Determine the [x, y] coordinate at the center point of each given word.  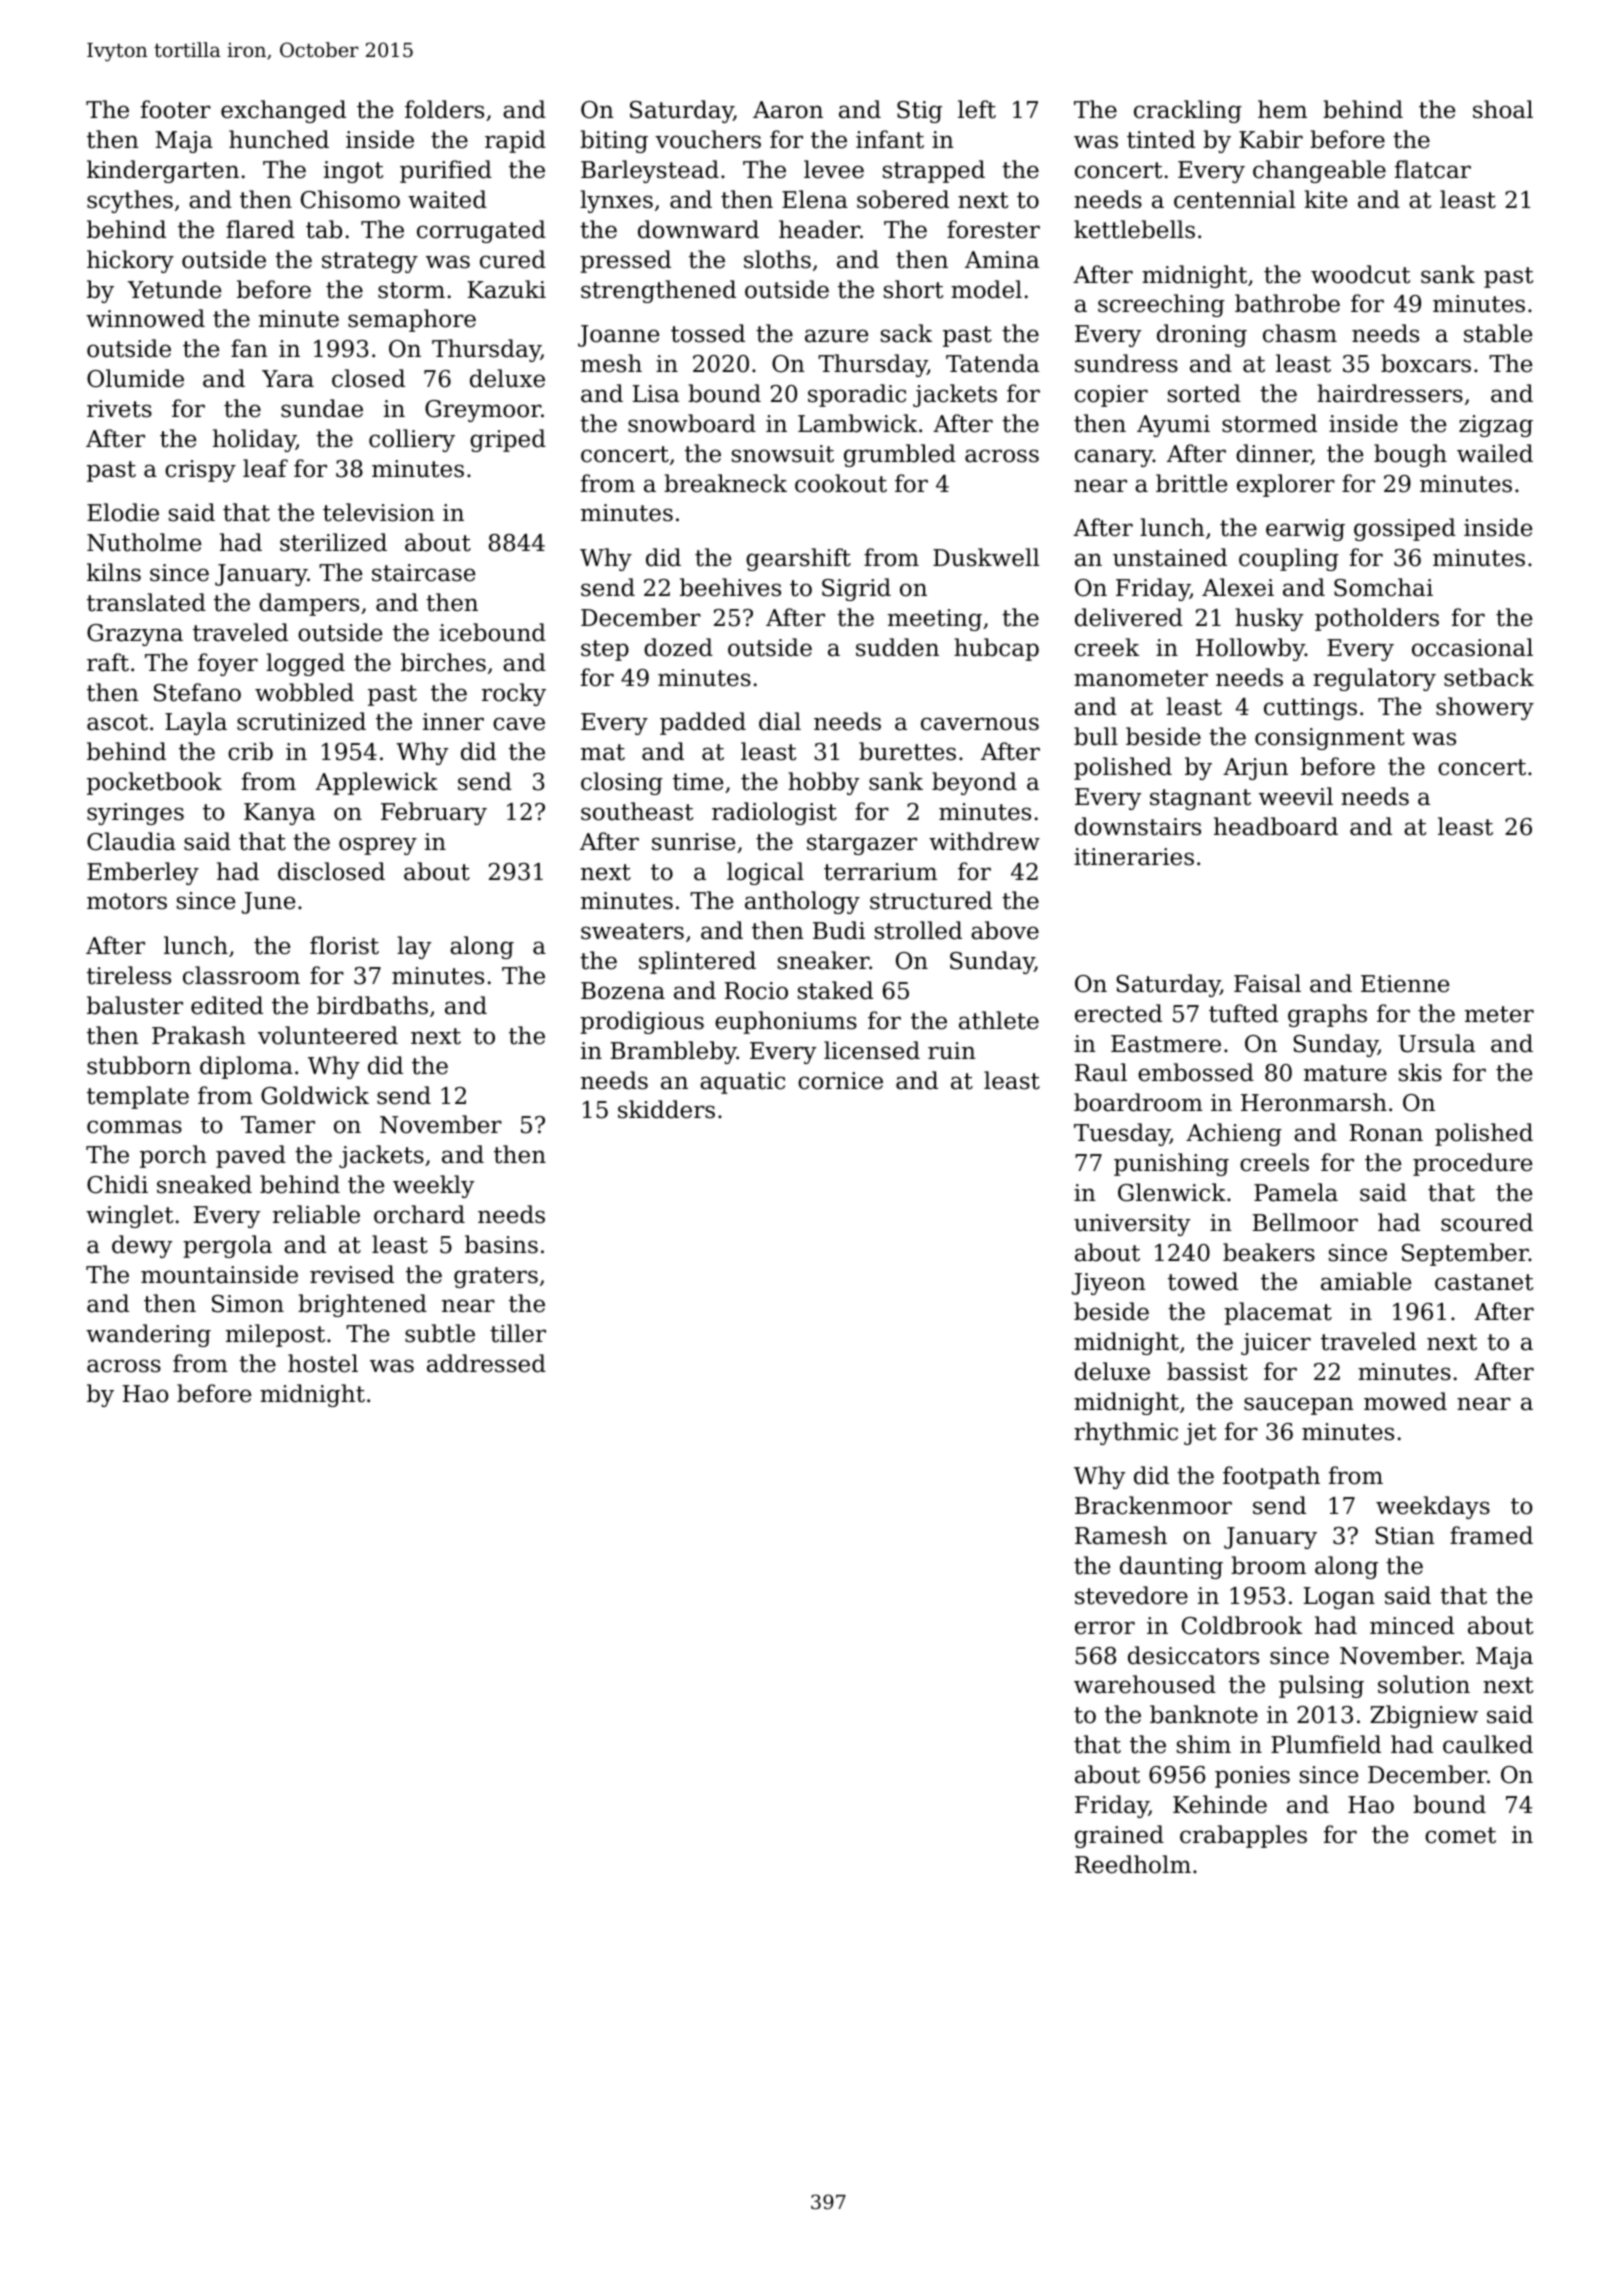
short [913, 289]
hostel [323, 1363]
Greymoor [483, 411]
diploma [246, 1067]
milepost [275, 1335]
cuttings [1310, 709]
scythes [130, 201]
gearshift [798, 559]
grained [1119, 1836]
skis [1420, 1072]
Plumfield [1326, 1744]
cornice [840, 1081]
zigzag [1496, 426]
